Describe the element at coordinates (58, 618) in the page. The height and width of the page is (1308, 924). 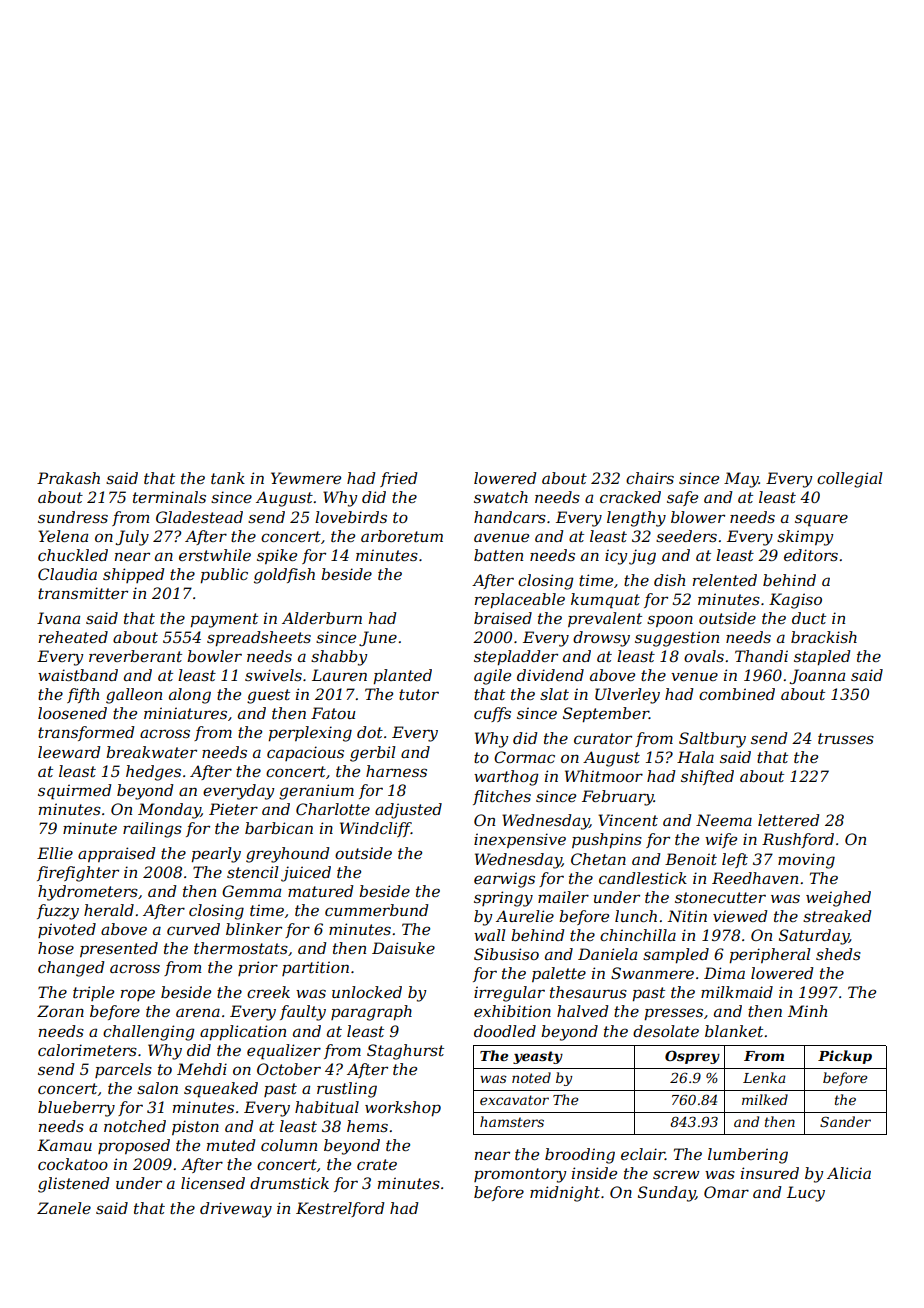
I see `Ivana` at that location.
